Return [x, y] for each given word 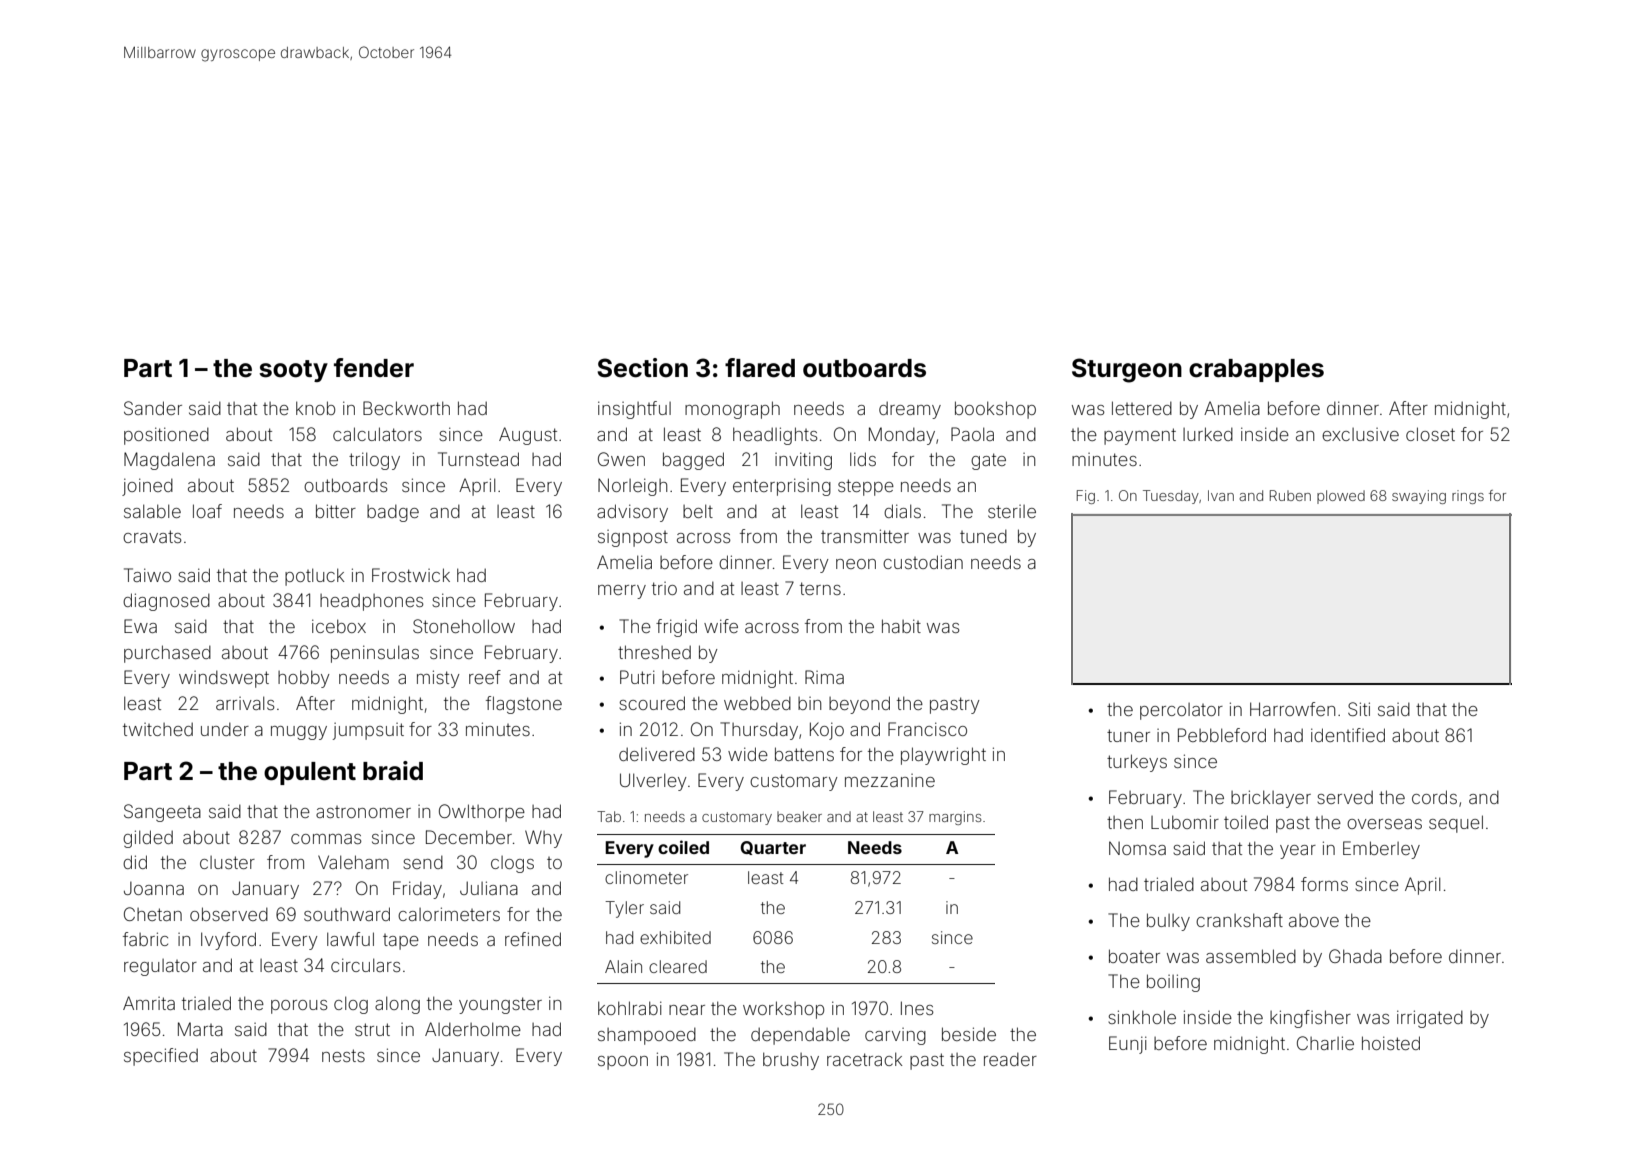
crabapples [1256, 370]
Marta [200, 1029]
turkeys [1137, 763]
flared [760, 368]
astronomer [363, 812]
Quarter [773, 848]
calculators [377, 434]
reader [1010, 1059]
